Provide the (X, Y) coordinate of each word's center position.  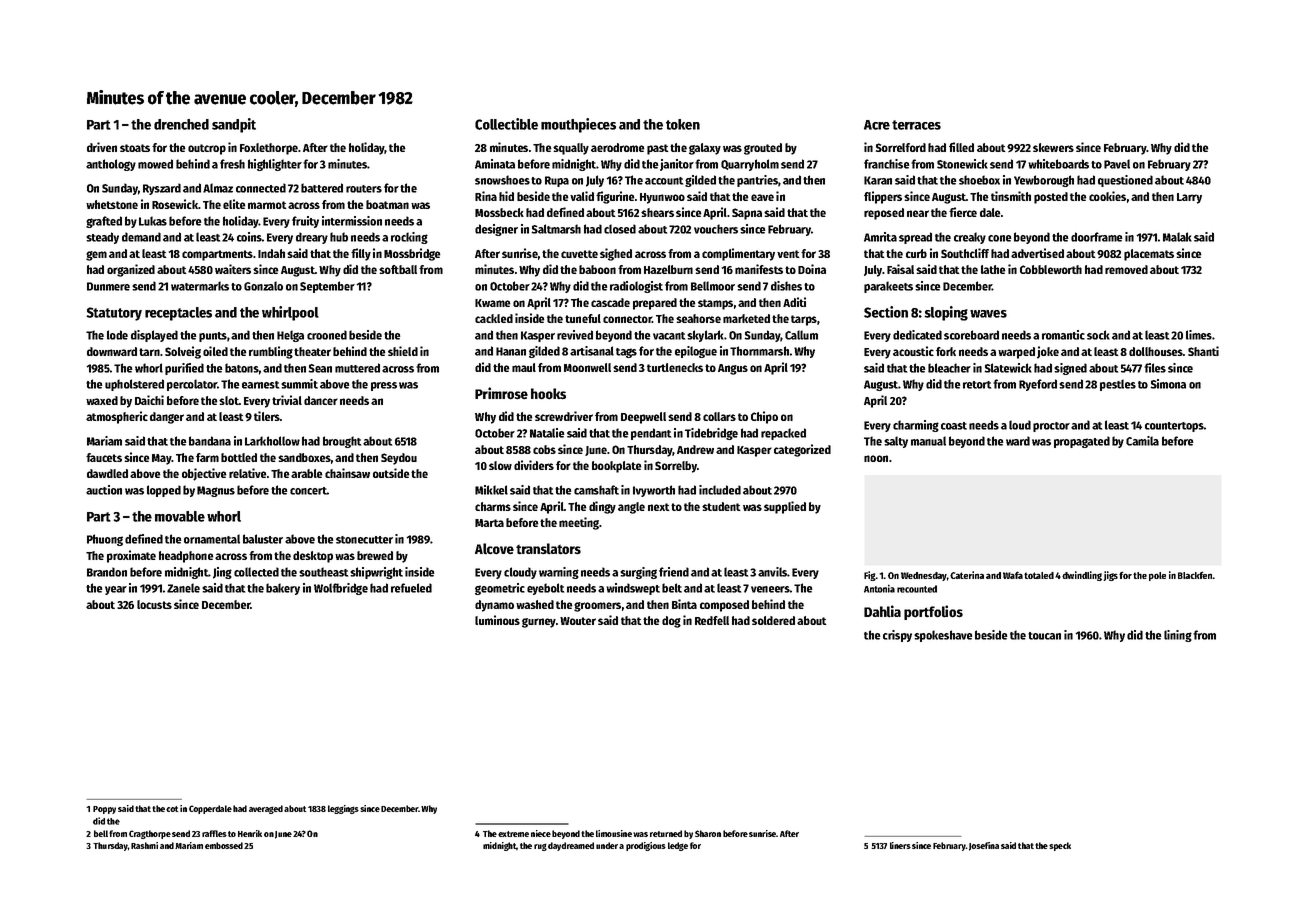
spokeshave (943, 636)
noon (876, 458)
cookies (1107, 196)
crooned (327, 335)
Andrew (695, 449)
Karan (878, 180)
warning (559, 573)
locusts (154, 604)
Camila (1142, 441)
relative (247, 473)
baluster (263, 539)
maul (524, 367)
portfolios (933, 612)
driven (102, 147)
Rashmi (144, 845)
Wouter (578, 621)
